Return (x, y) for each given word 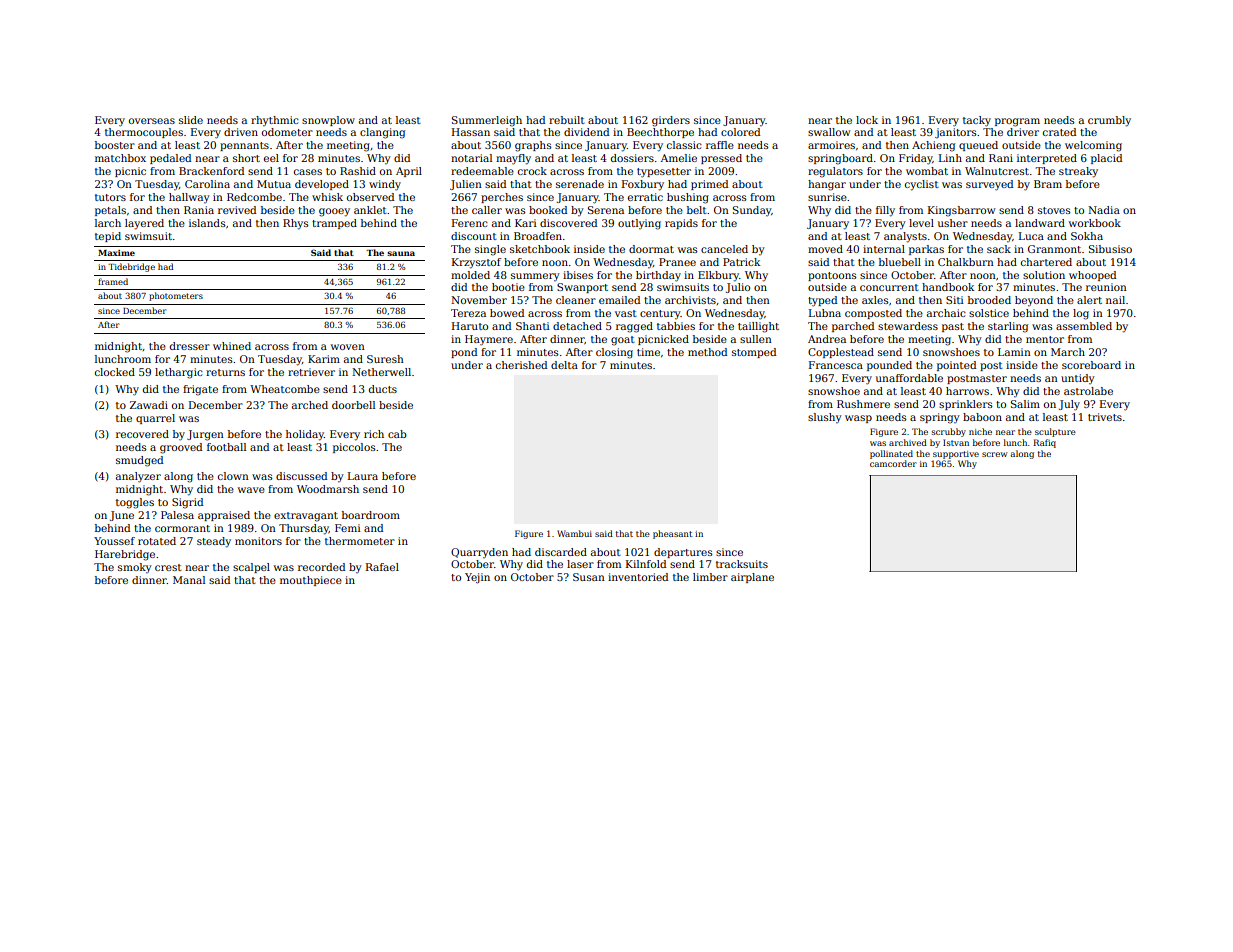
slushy (825, 418)
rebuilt (567, 120)
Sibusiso (1110, 249)
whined (232, 346)
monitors (258, 541)
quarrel (155, 419)
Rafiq (1044, 443)
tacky (977, 121)
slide (191, 120)
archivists (690, 300)
